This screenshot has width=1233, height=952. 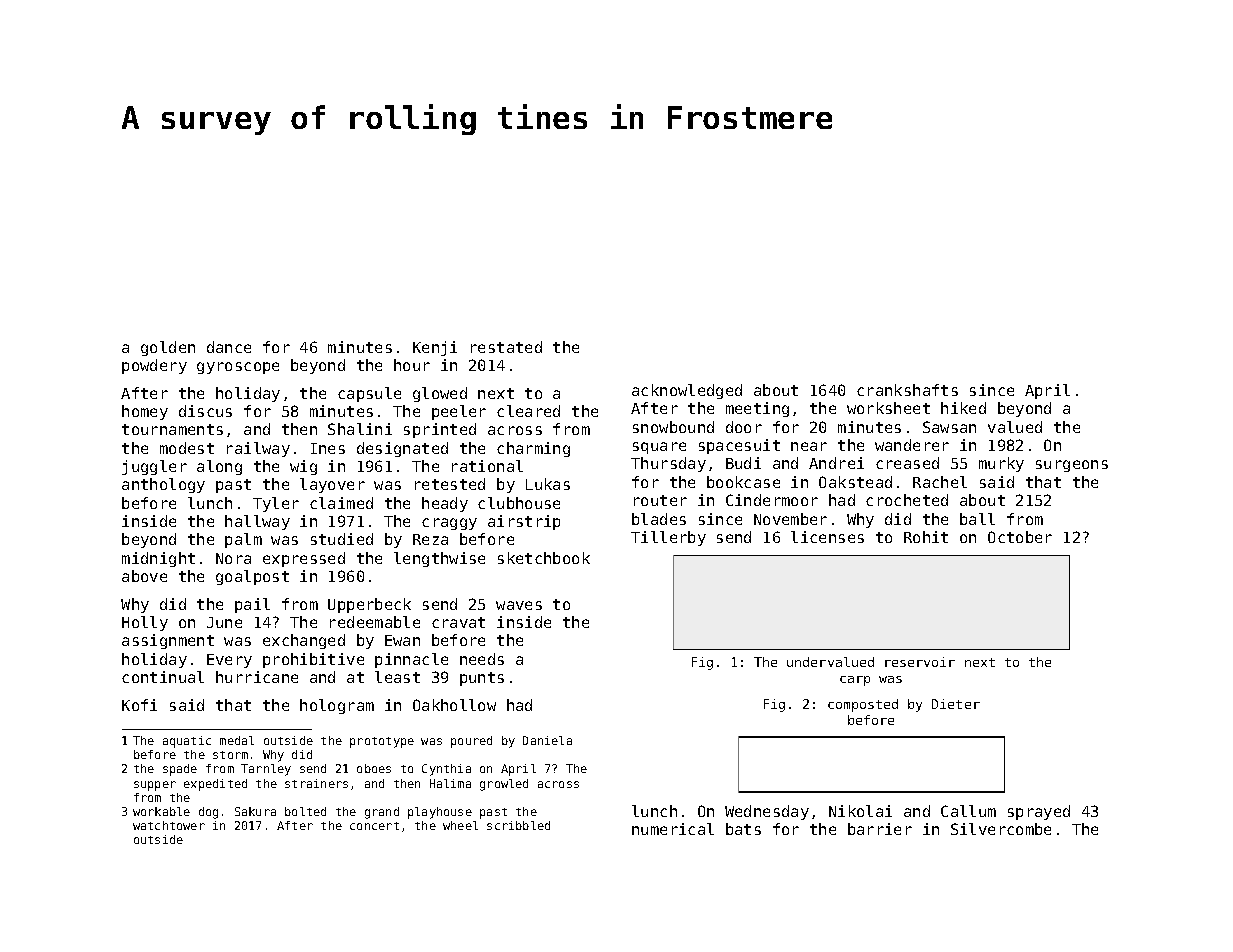 I want to click on punts, so click(x=482, y=679).
